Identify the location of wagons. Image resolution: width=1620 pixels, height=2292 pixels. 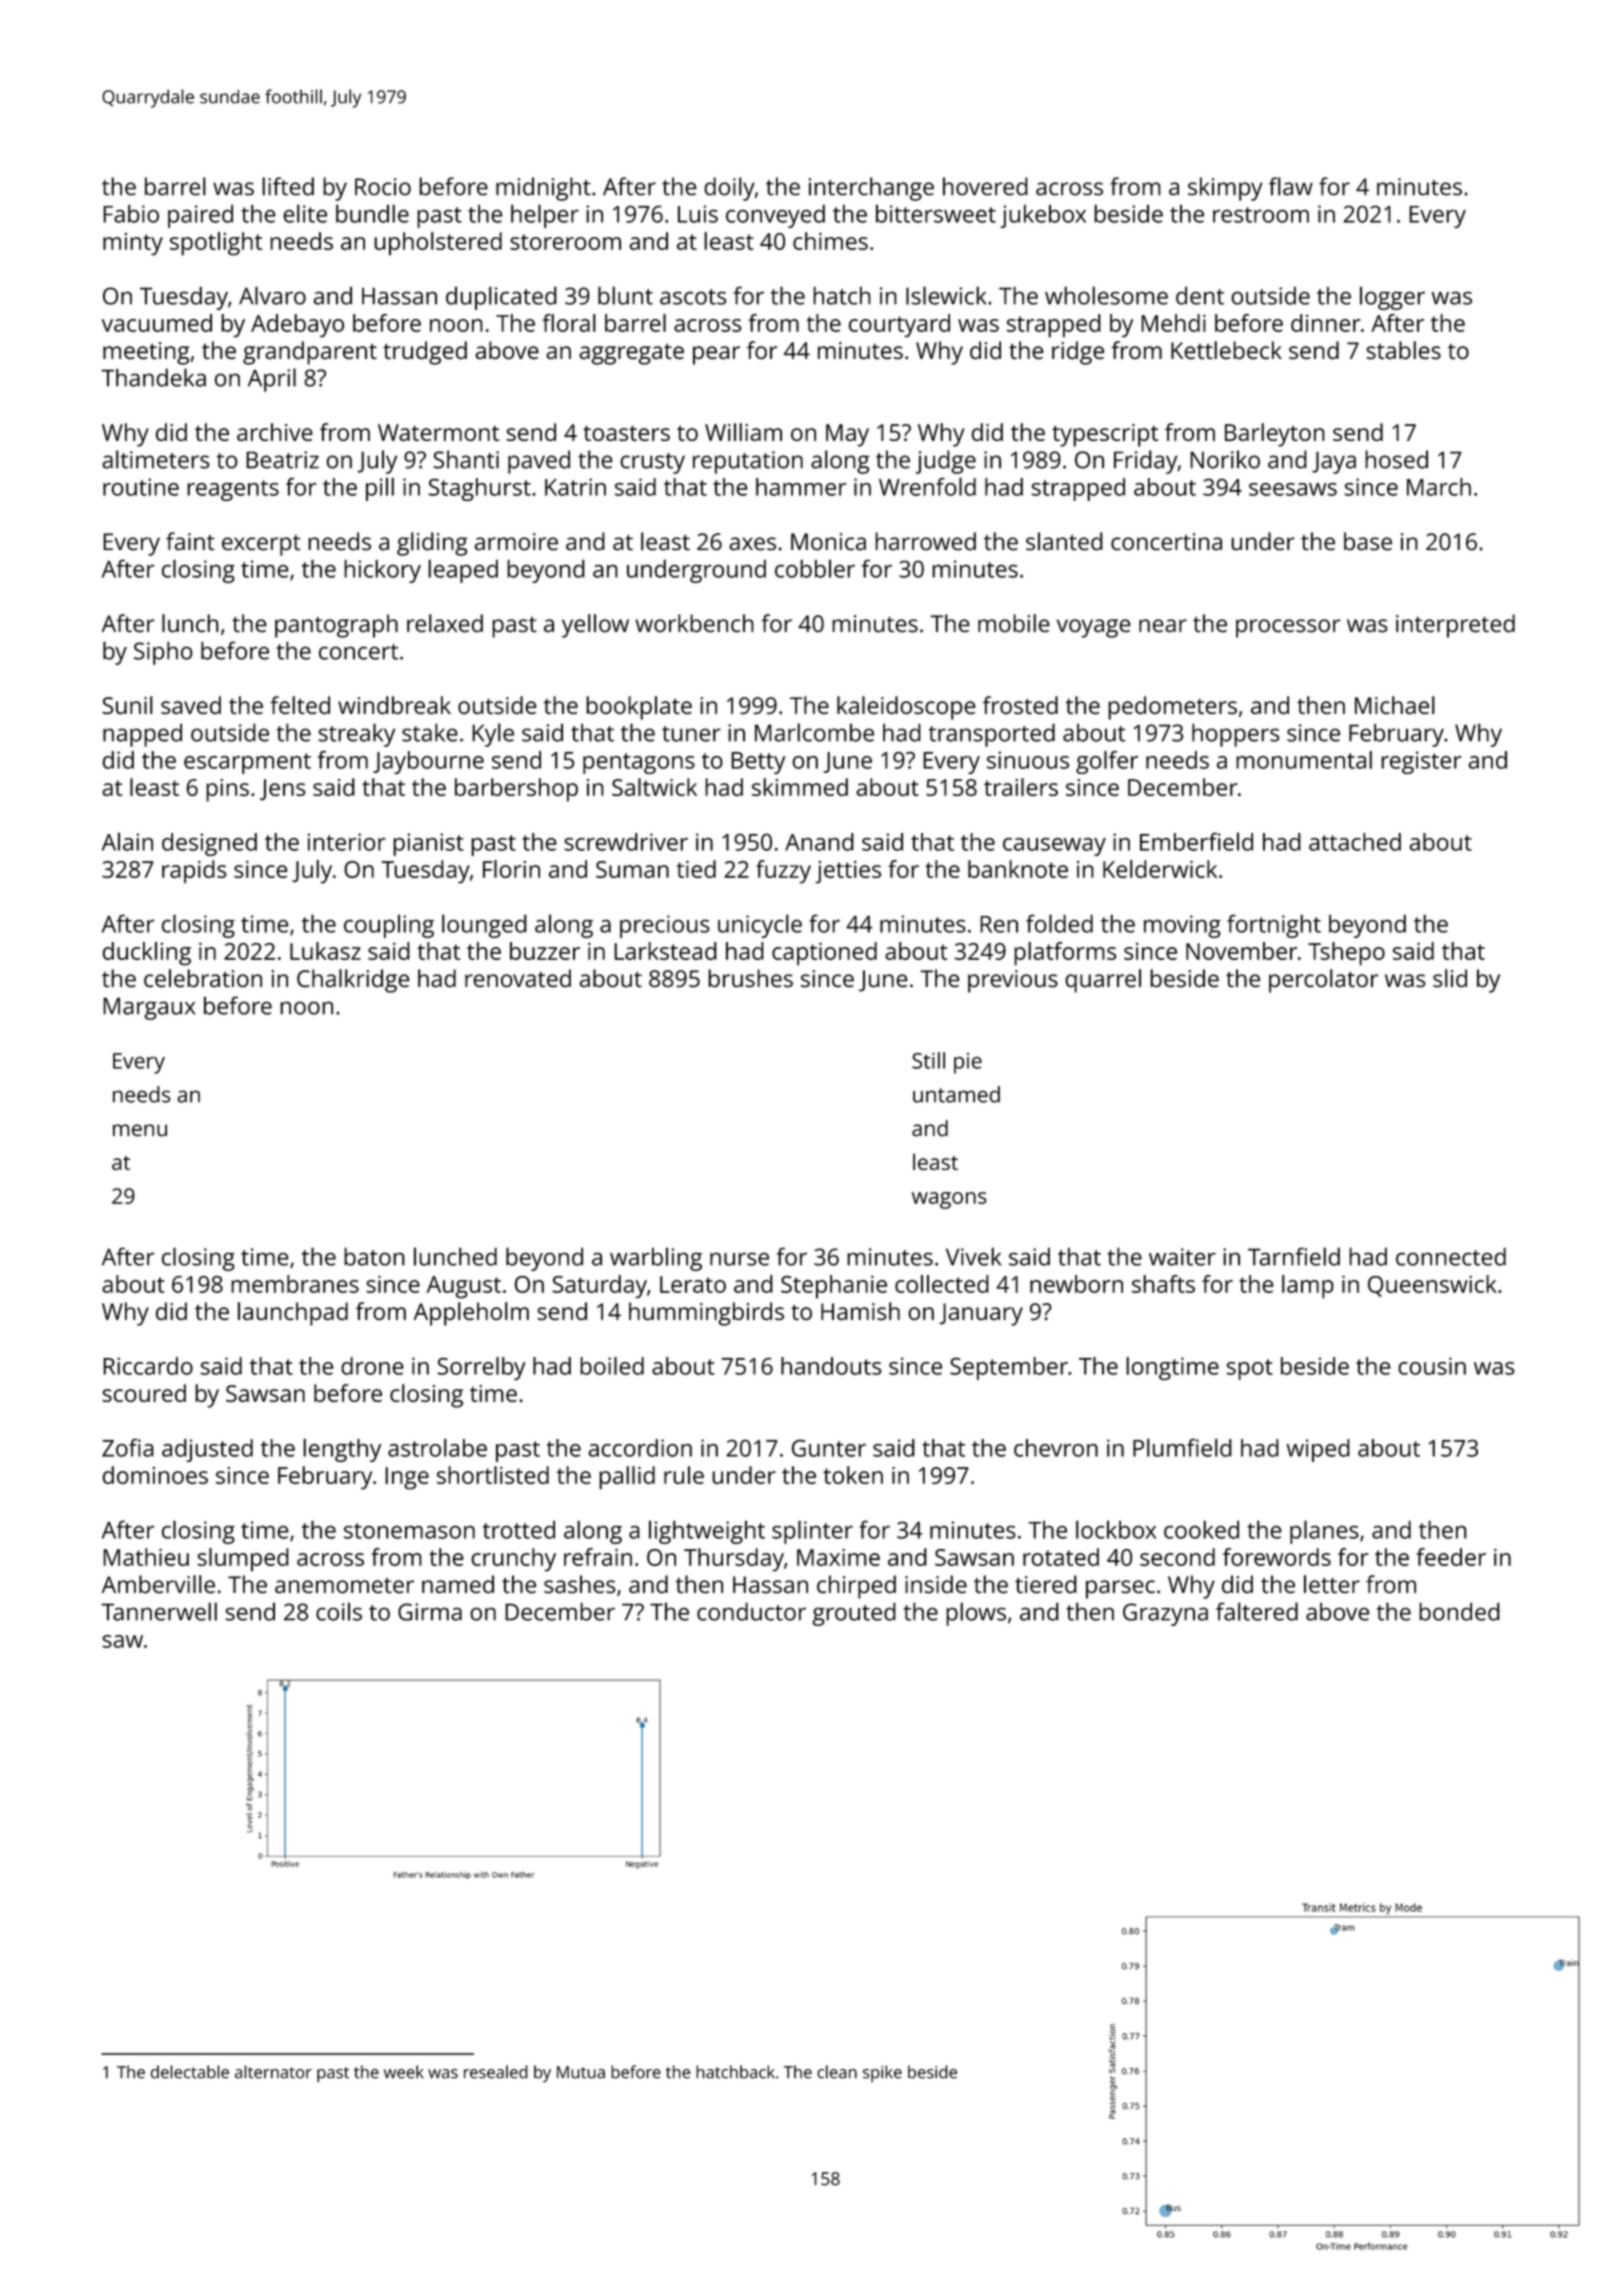
(949, 1200).
